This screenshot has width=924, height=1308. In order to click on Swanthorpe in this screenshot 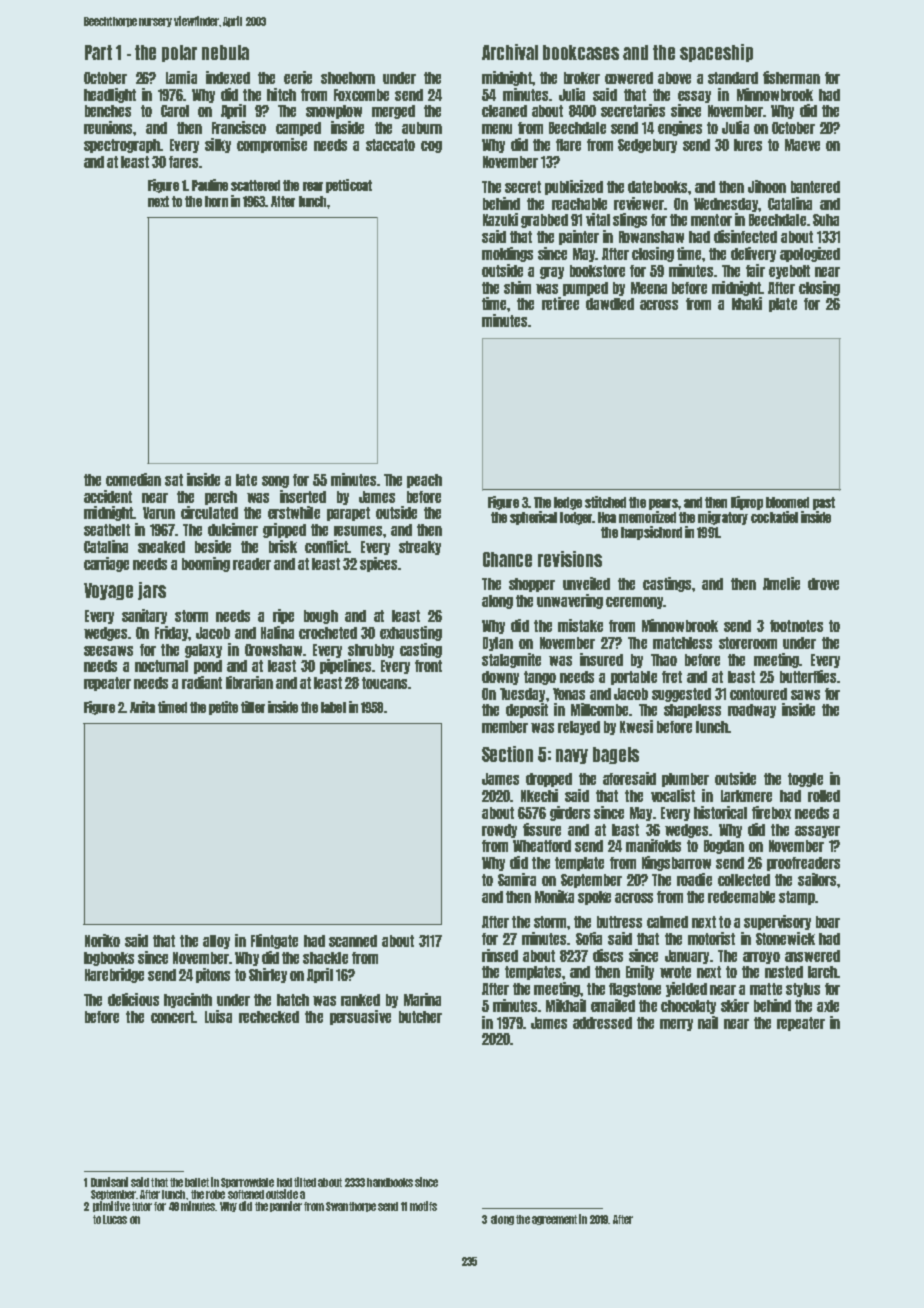, I will do `click(351, 1207)`.
